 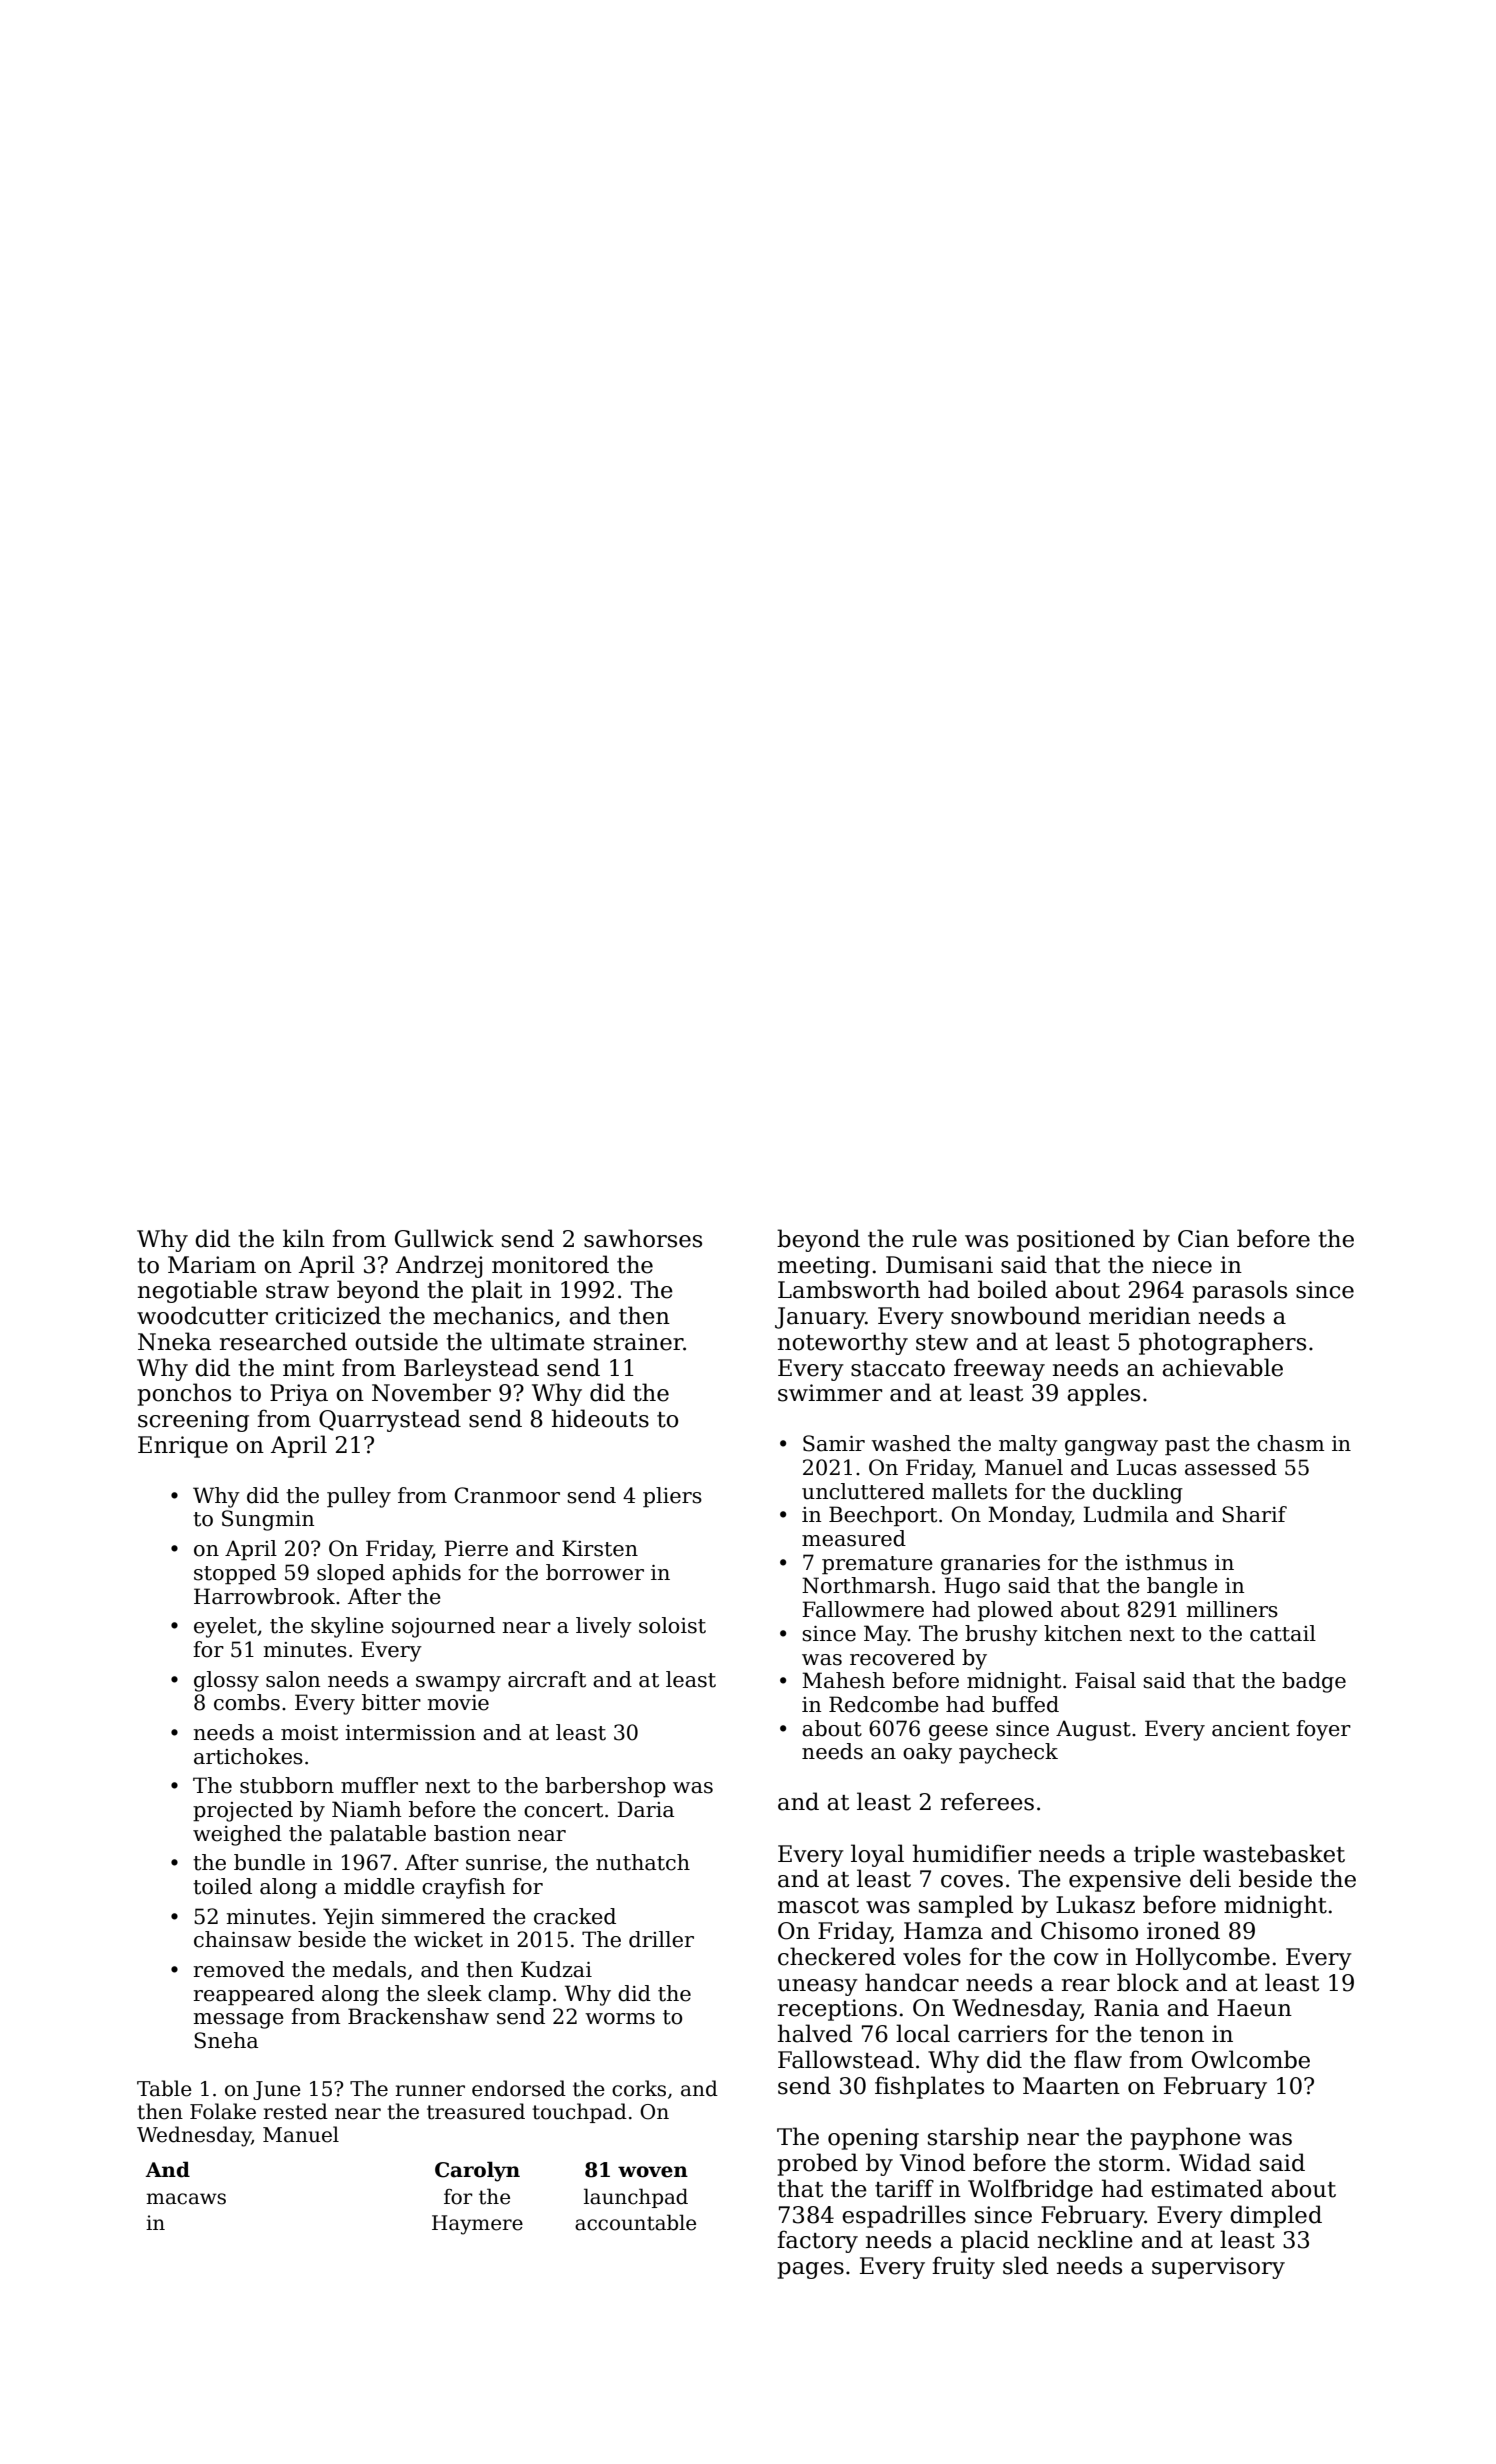 What do you see at coordinates (197, 1291) in the screenshot?
I see `negotiable` at bounding box center [197, 1291].
